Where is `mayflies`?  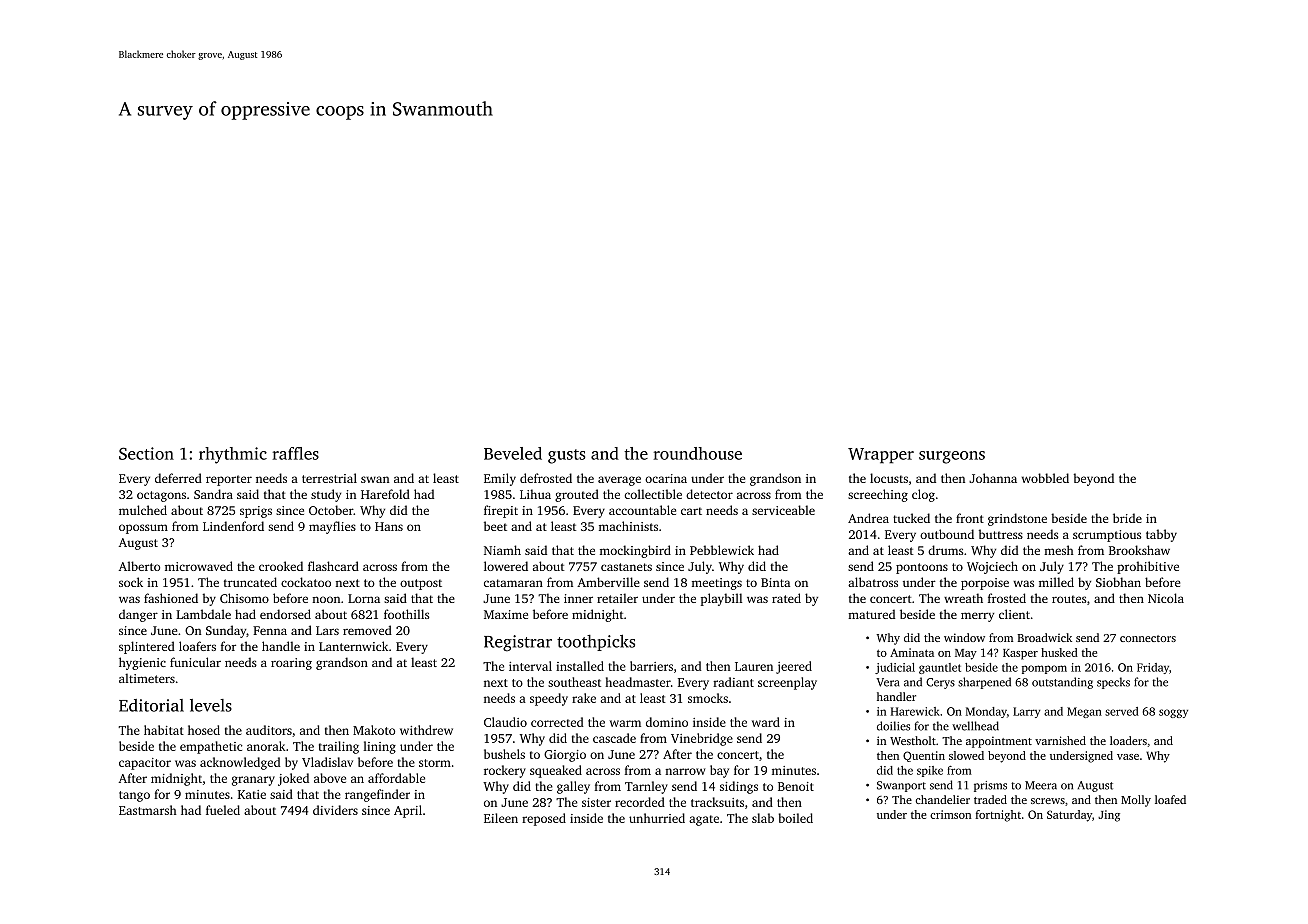
mayflies is located at coordinates (332, 527).
